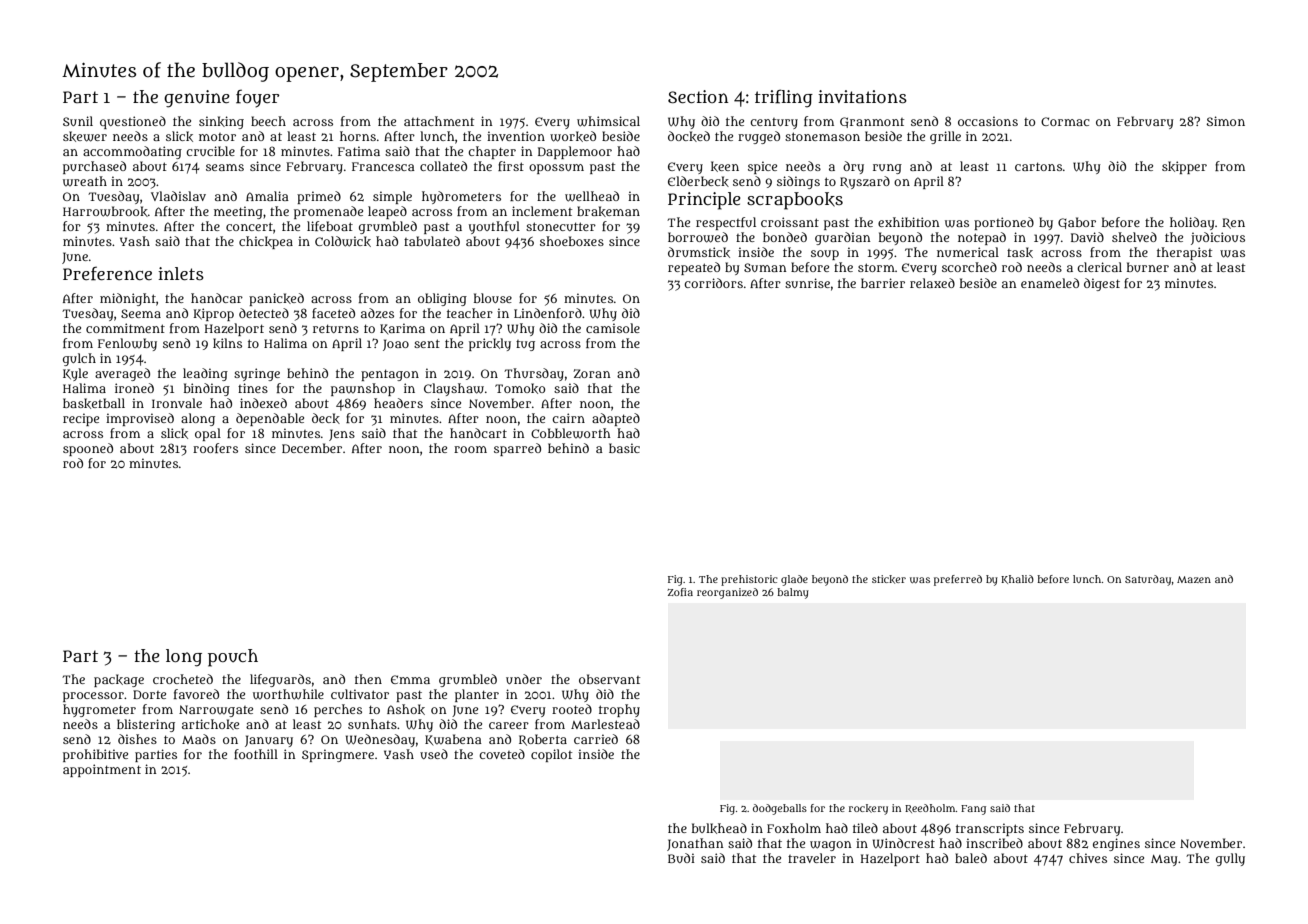 The height and width of the screenshot is (924, 1308). What do you see at coordinates (624, 448) in the screenshot?
I see `basic` at bounding box center [624, 448].
